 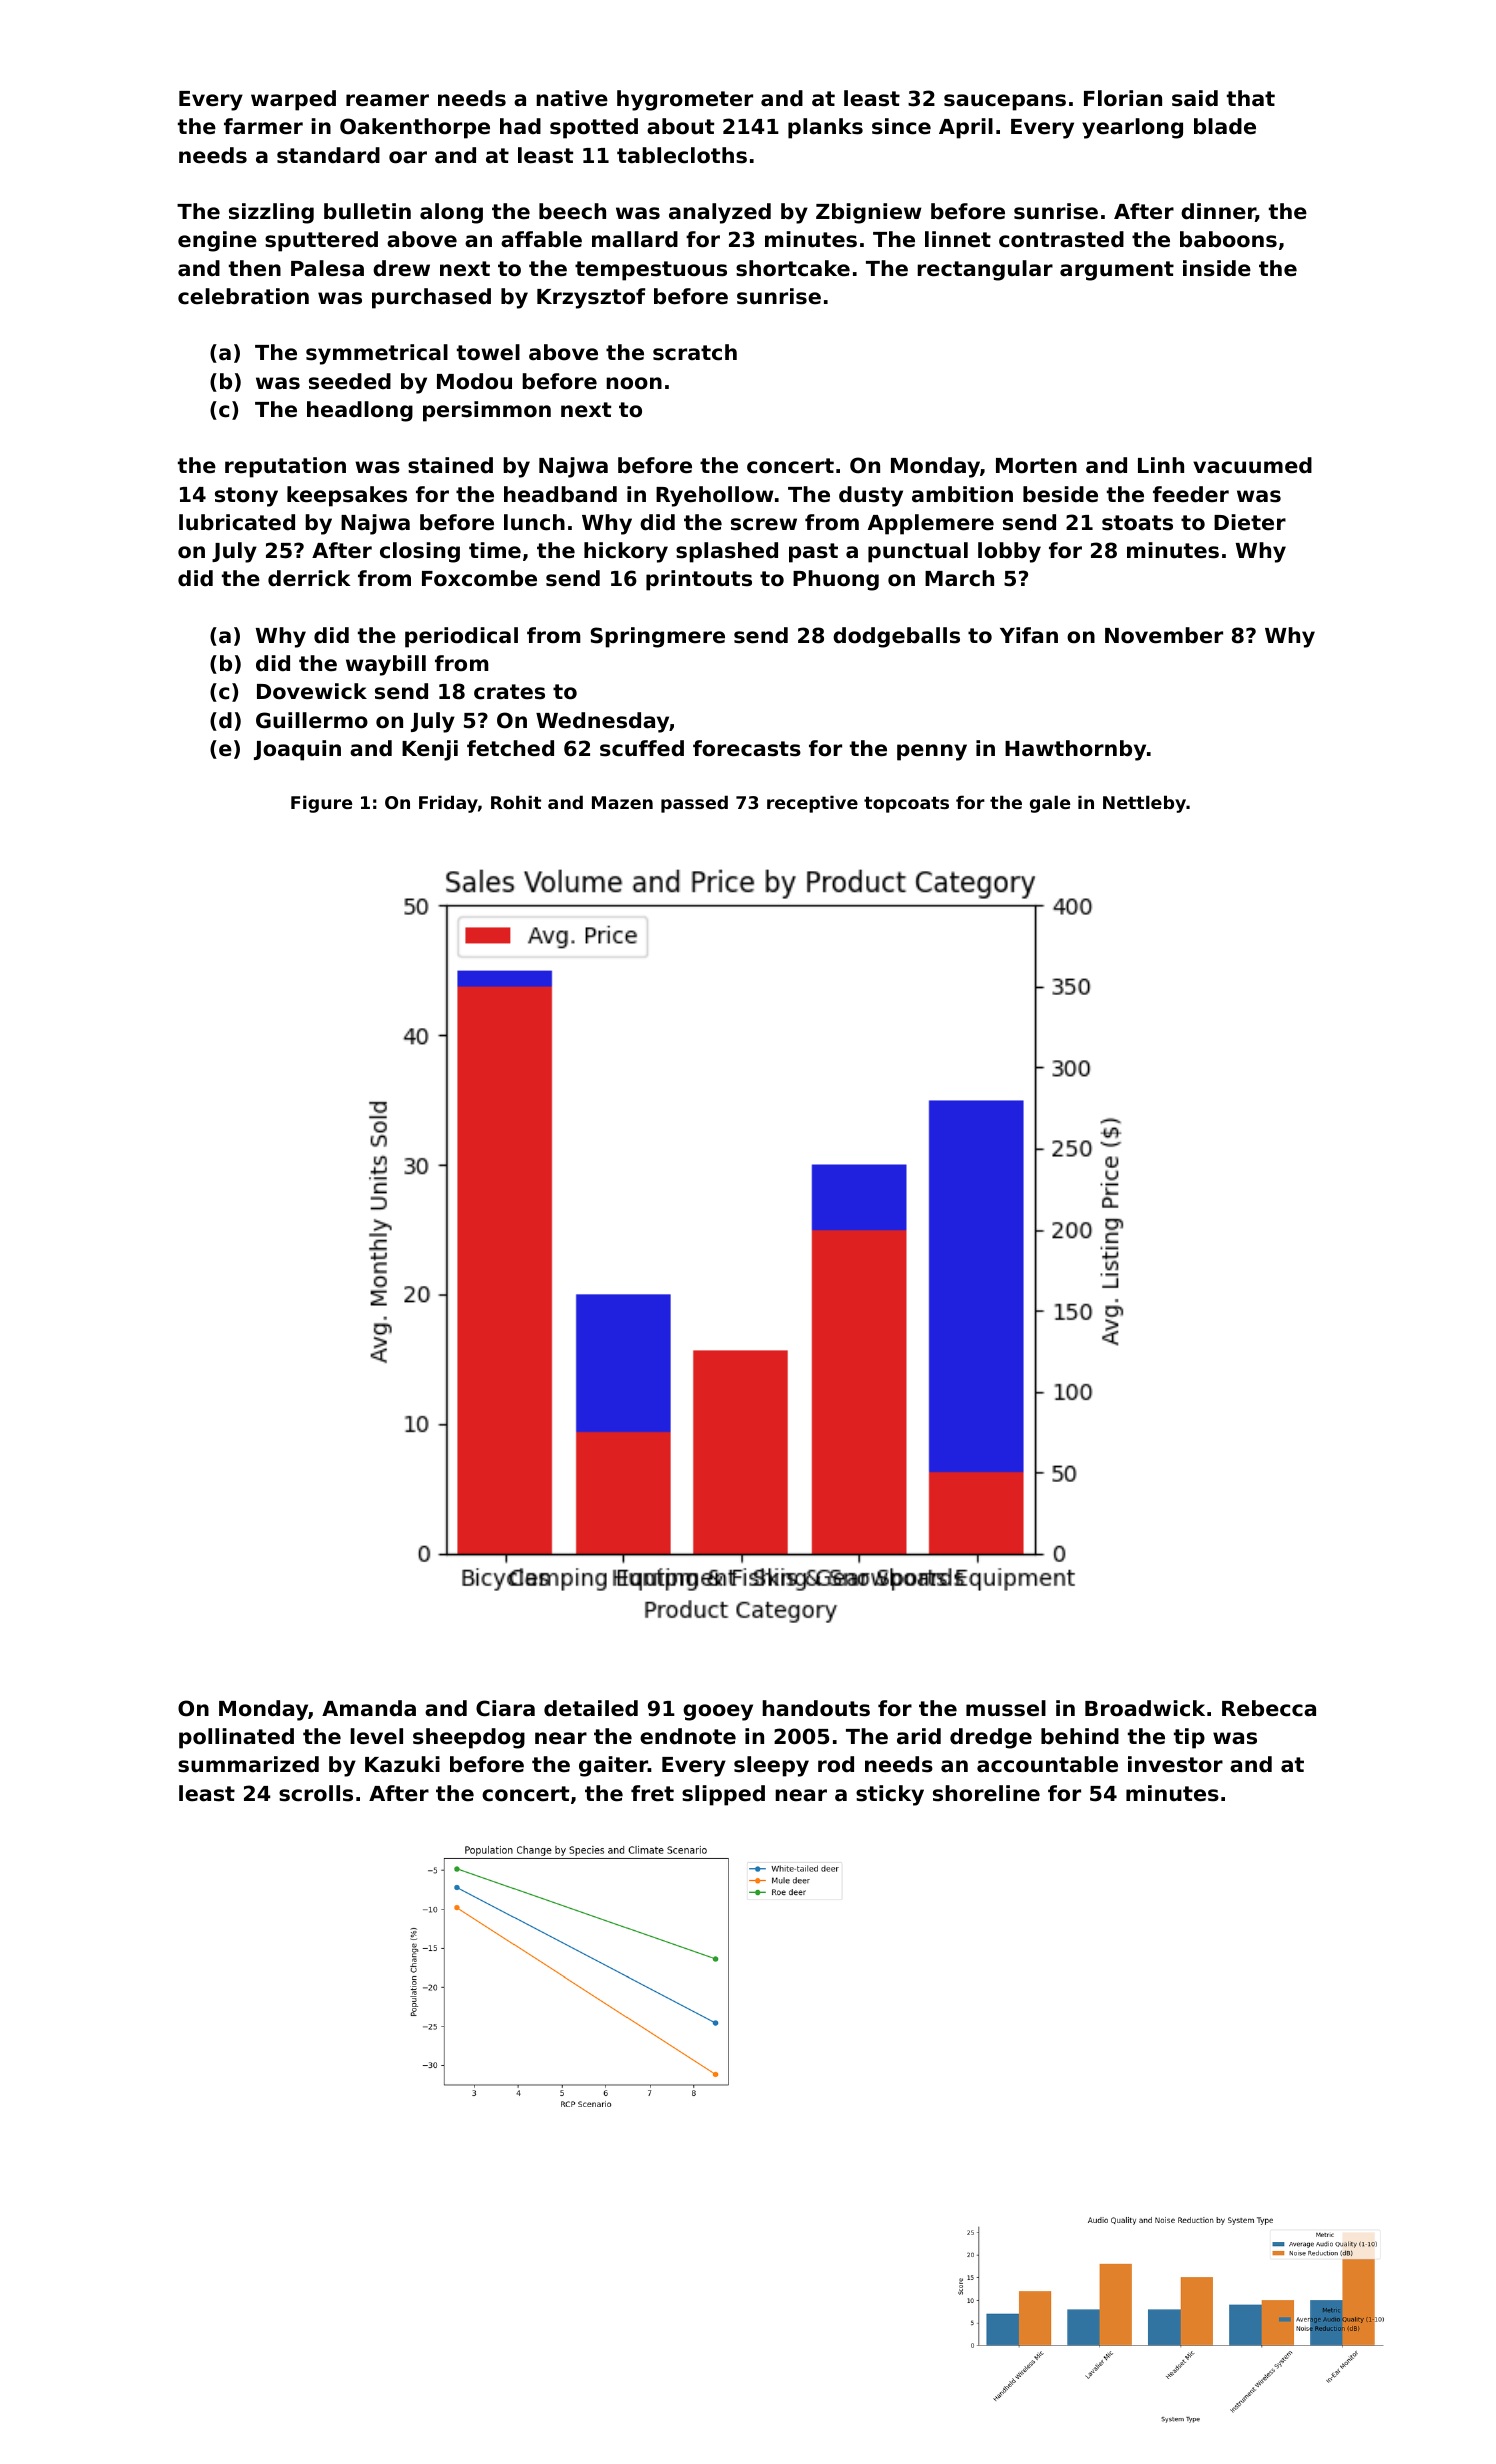 What do you see at coordinates (516, 802) in the screenshot?
I see `Rohit` at bounding box center [516, 802].
